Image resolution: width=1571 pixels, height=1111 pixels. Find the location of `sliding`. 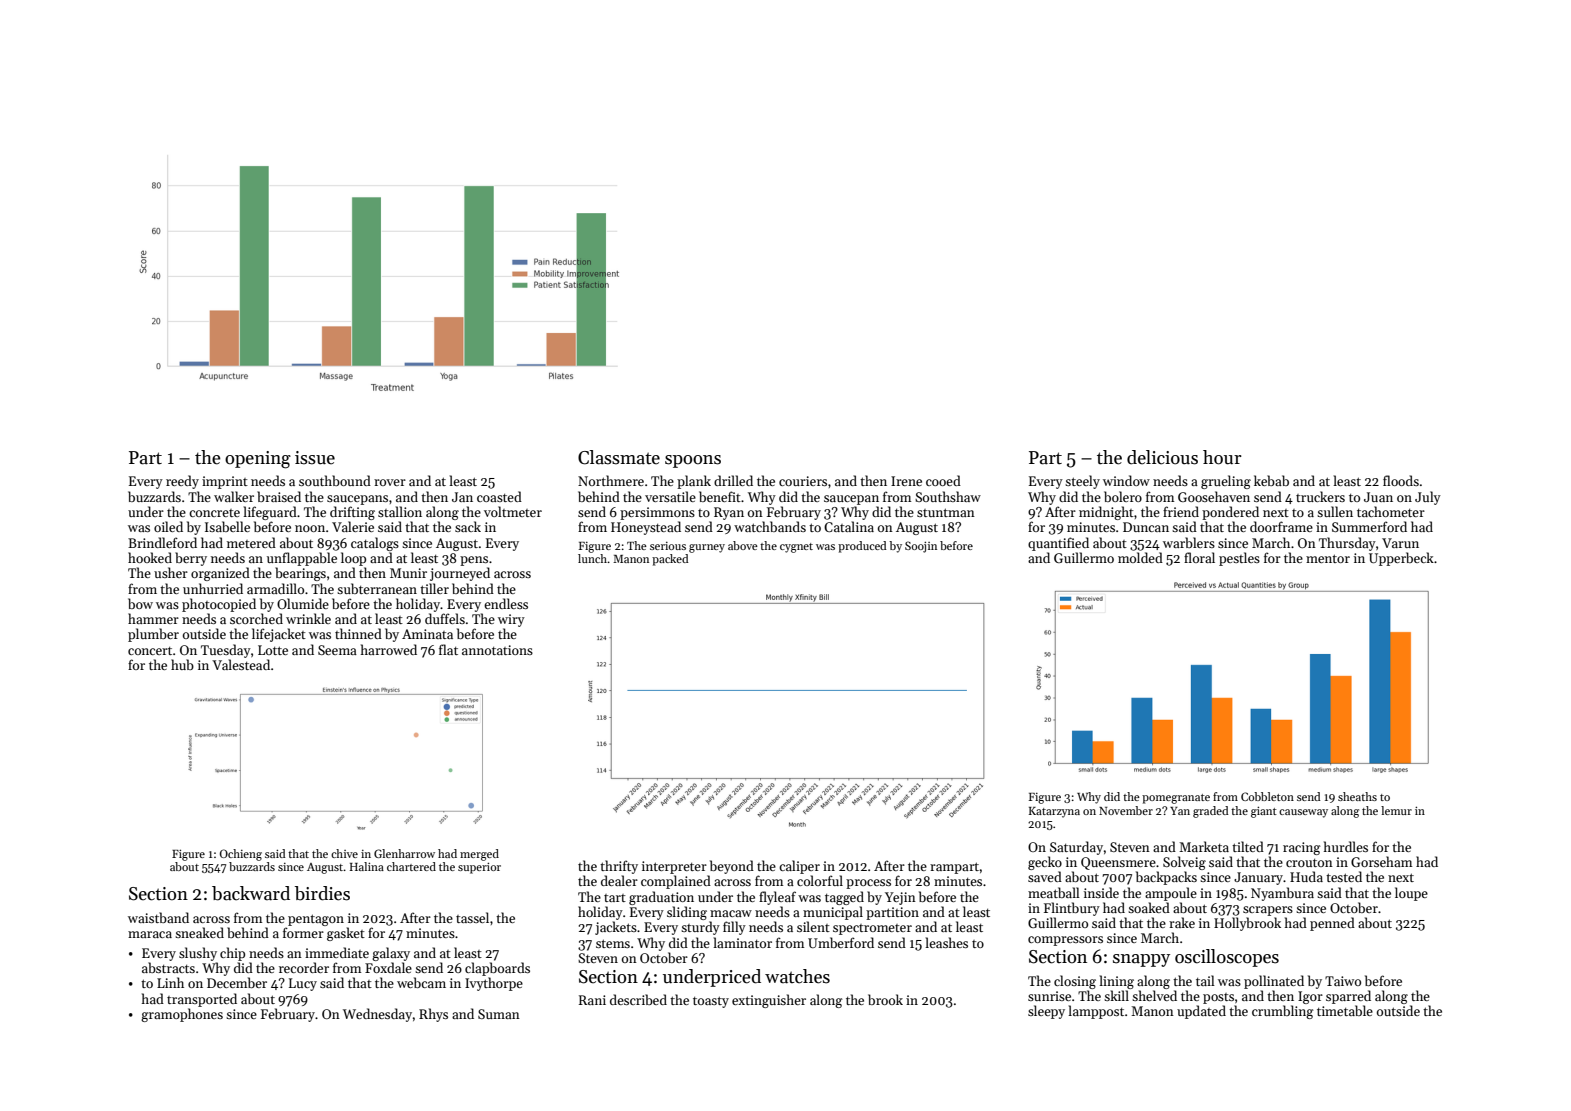

sliding is located at coordinates (687, 913).
